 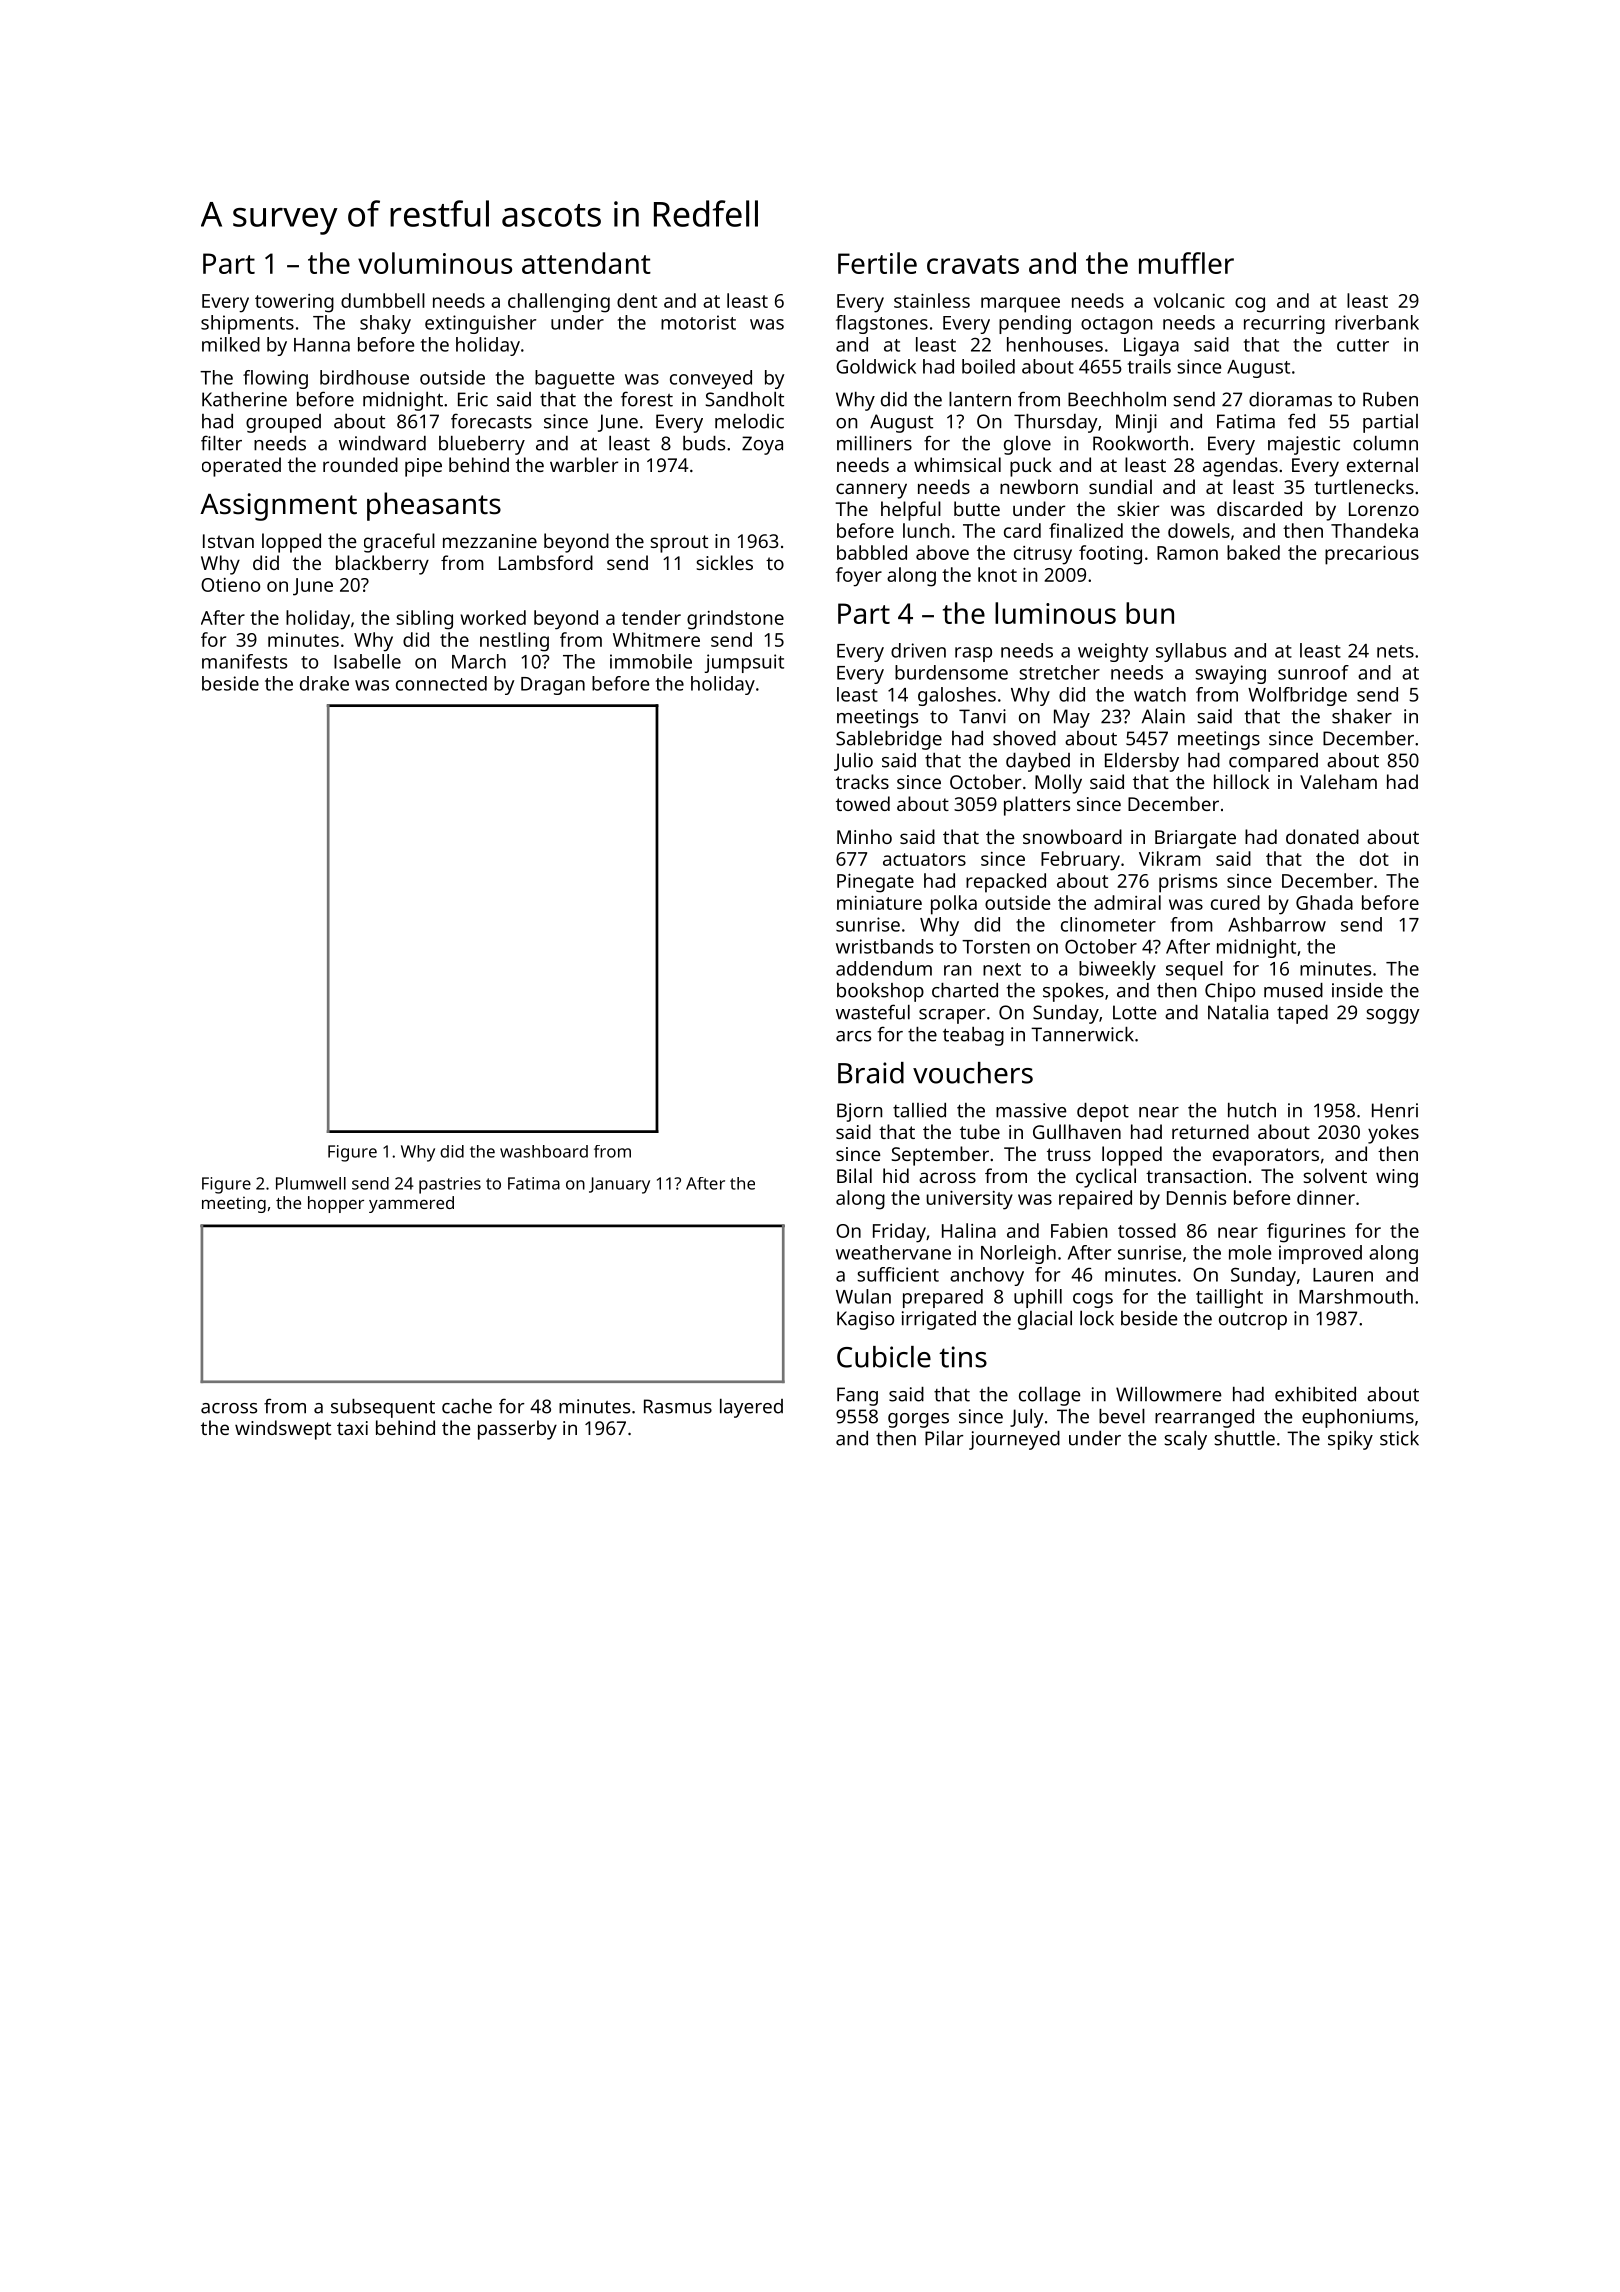 What do you see at coordinates (1320, 1254) in the document?
I see `improved` at bounding box center [1320, 1254].
